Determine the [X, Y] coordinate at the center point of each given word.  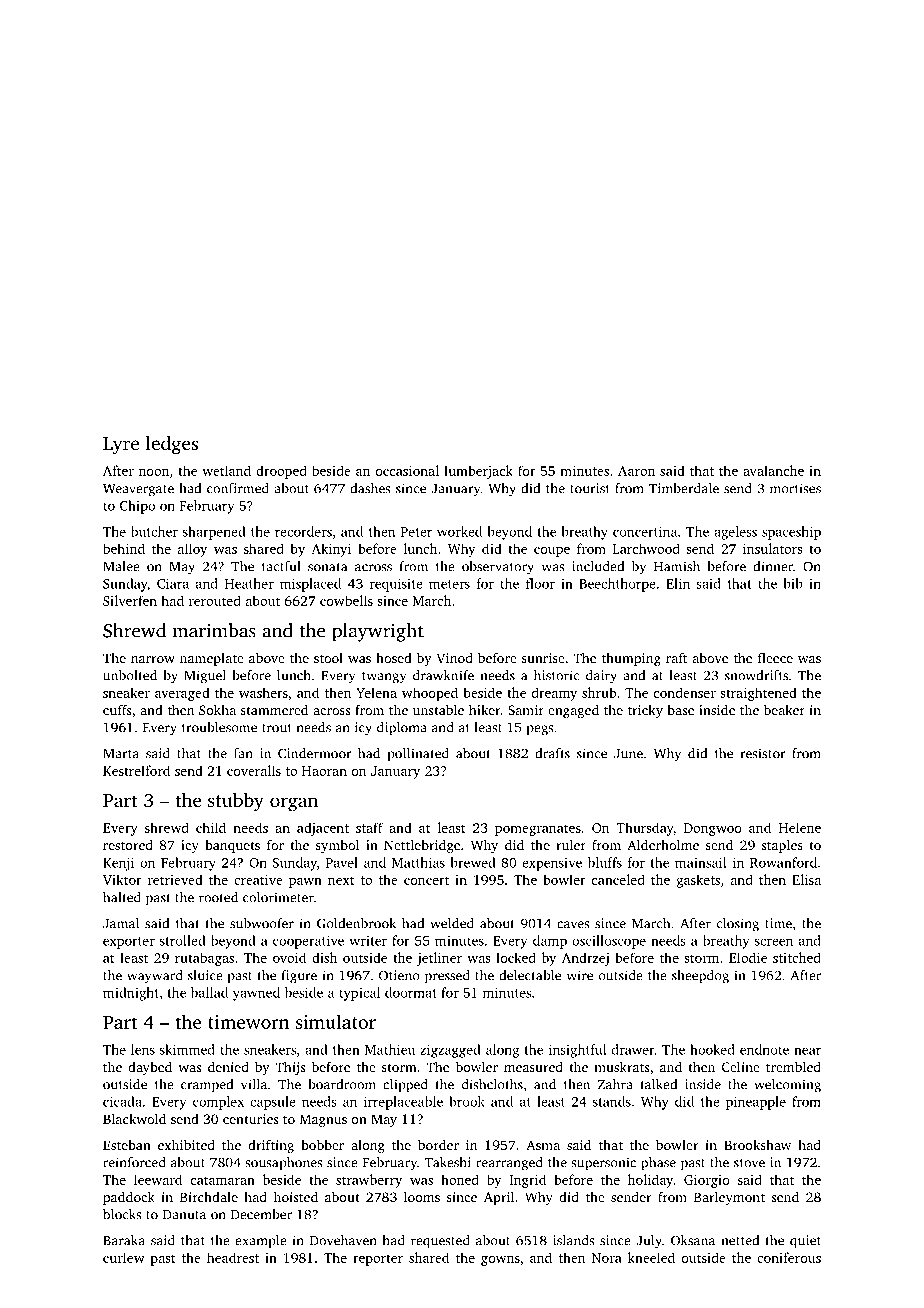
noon [154, 472]
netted [740, 1240]
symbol [337, 846]
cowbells [346, 600]
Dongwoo [713, 829]
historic [556, 675]
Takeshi [447, 1162]
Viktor [122, 879]
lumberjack [478, 472]
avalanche [773, 470]
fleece [775, 657]
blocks [122, 1214]
